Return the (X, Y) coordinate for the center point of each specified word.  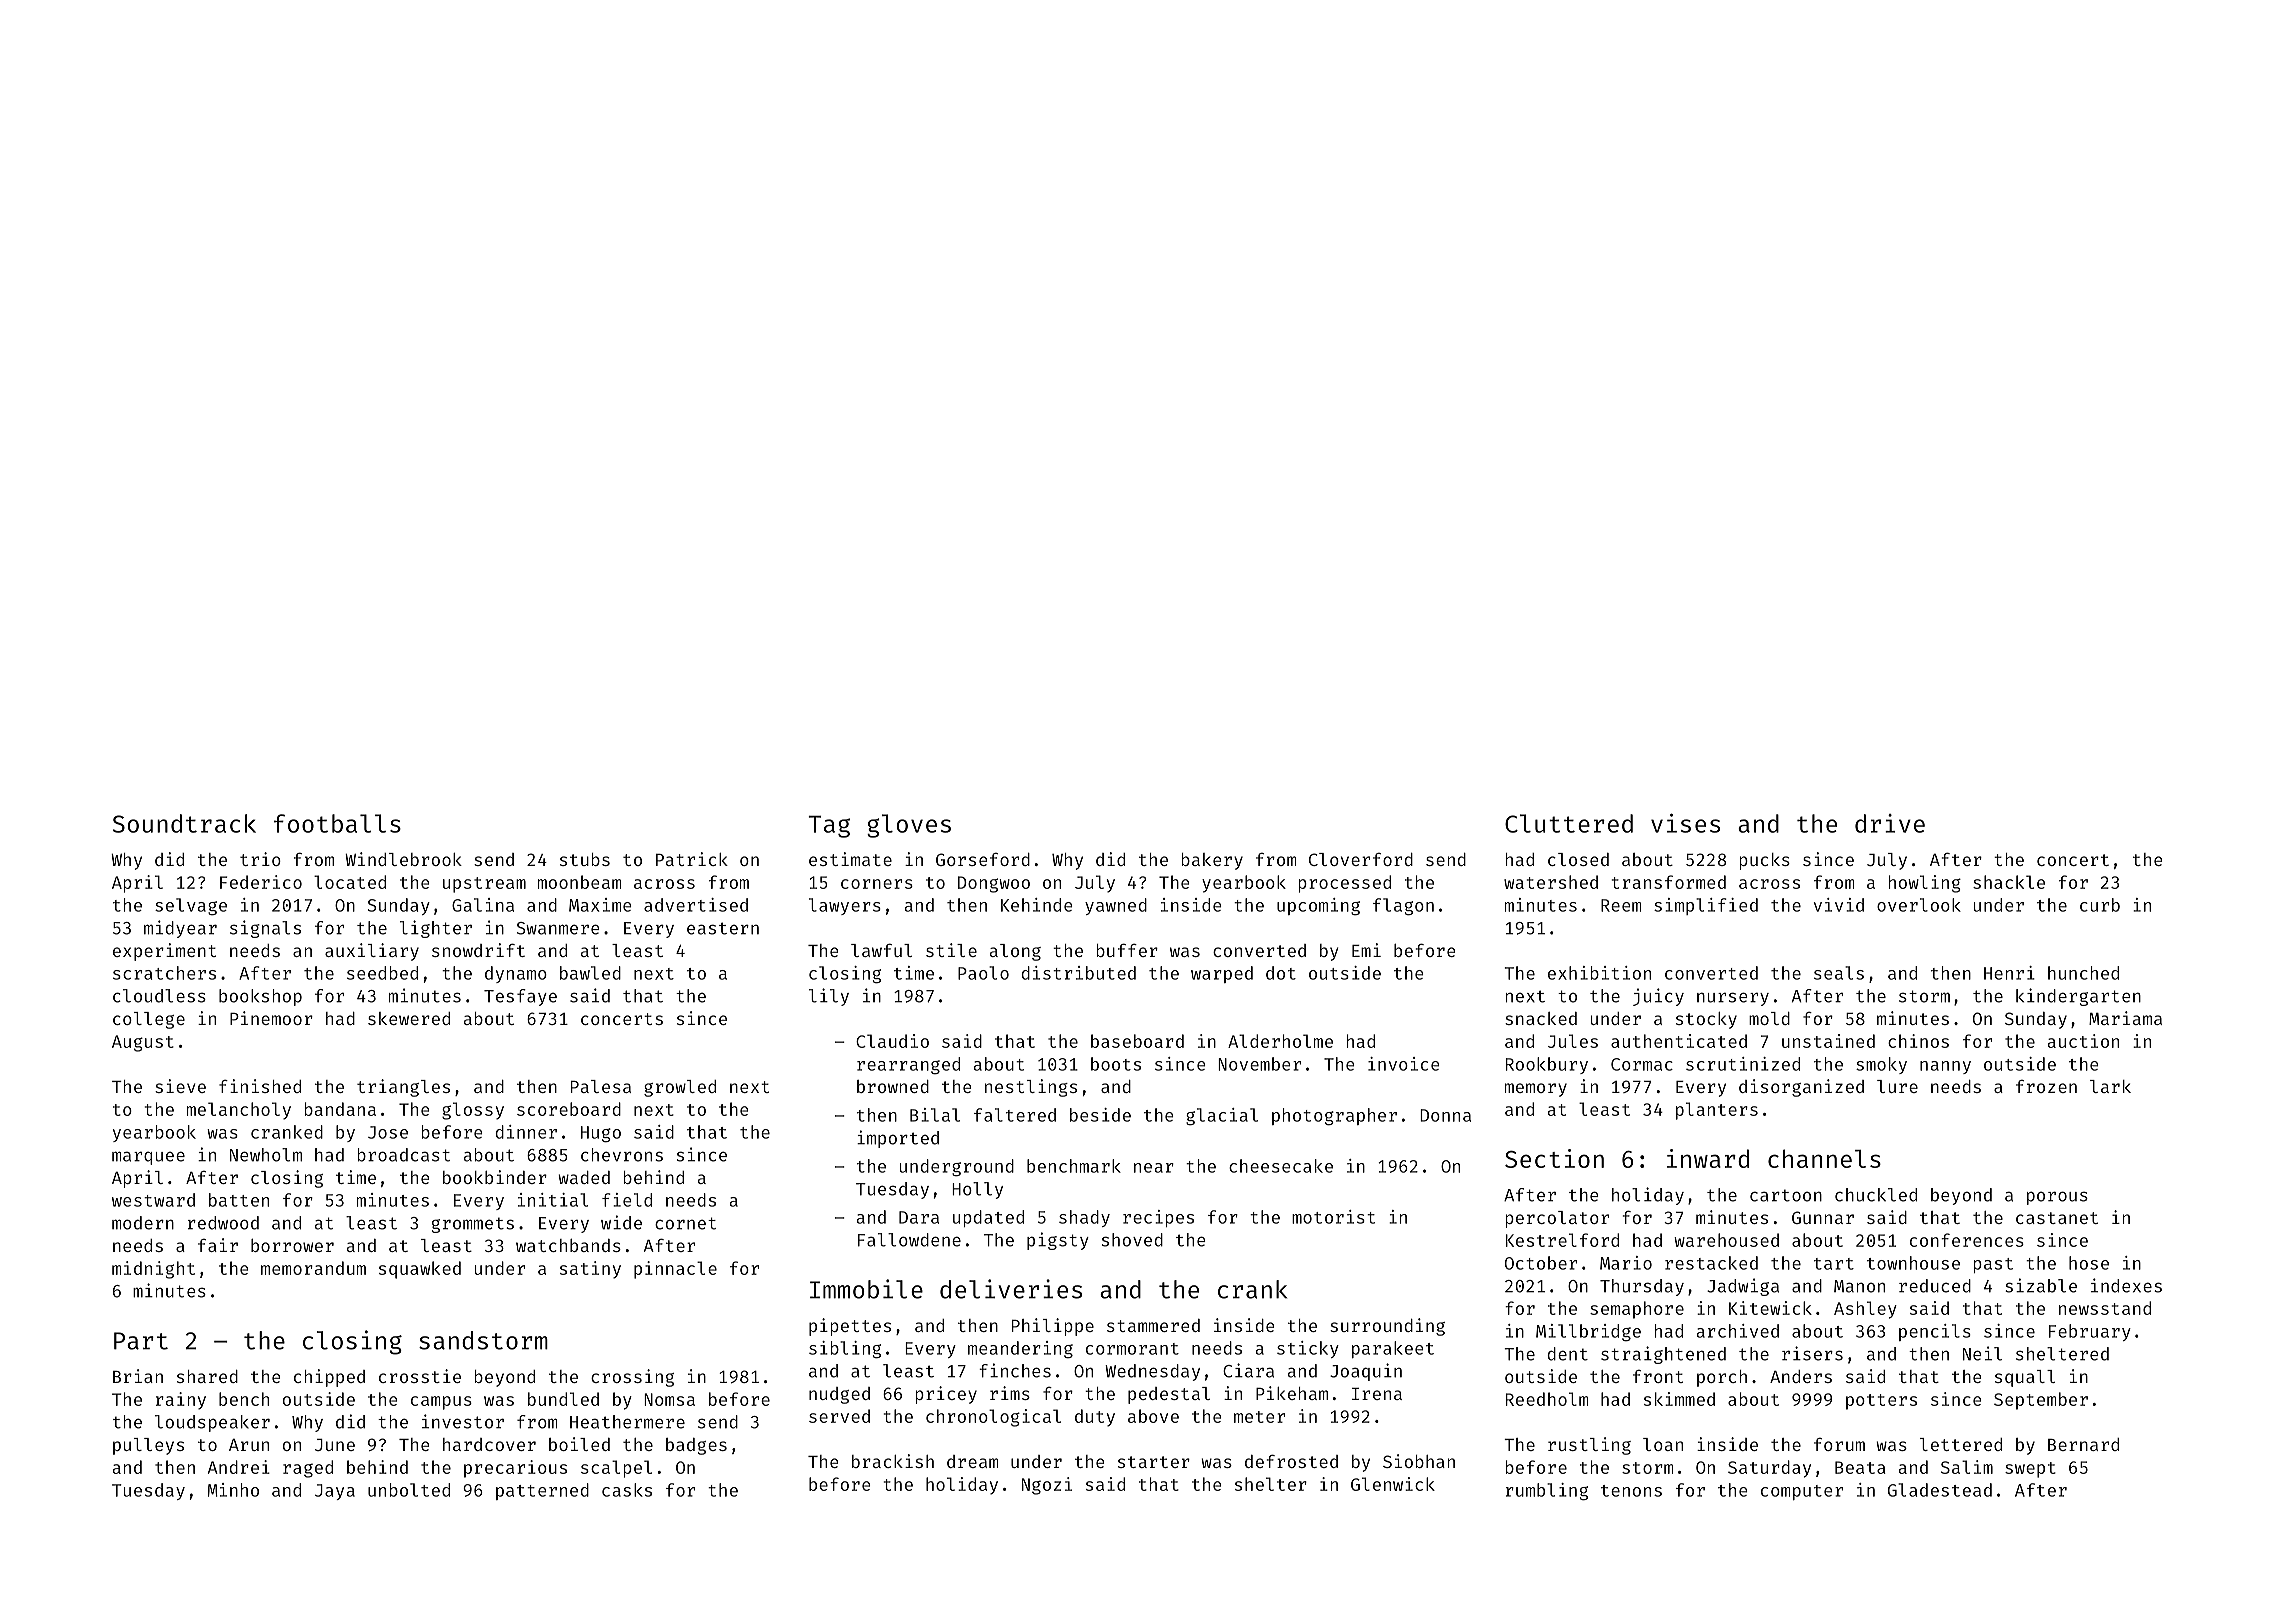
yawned (1116, 906)
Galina (483, 905)
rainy (181, 1401)
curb (2100, 905)
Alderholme (1280, 1041)
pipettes (850, 1327)
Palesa (601, 1086)
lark (2110, 1086)
